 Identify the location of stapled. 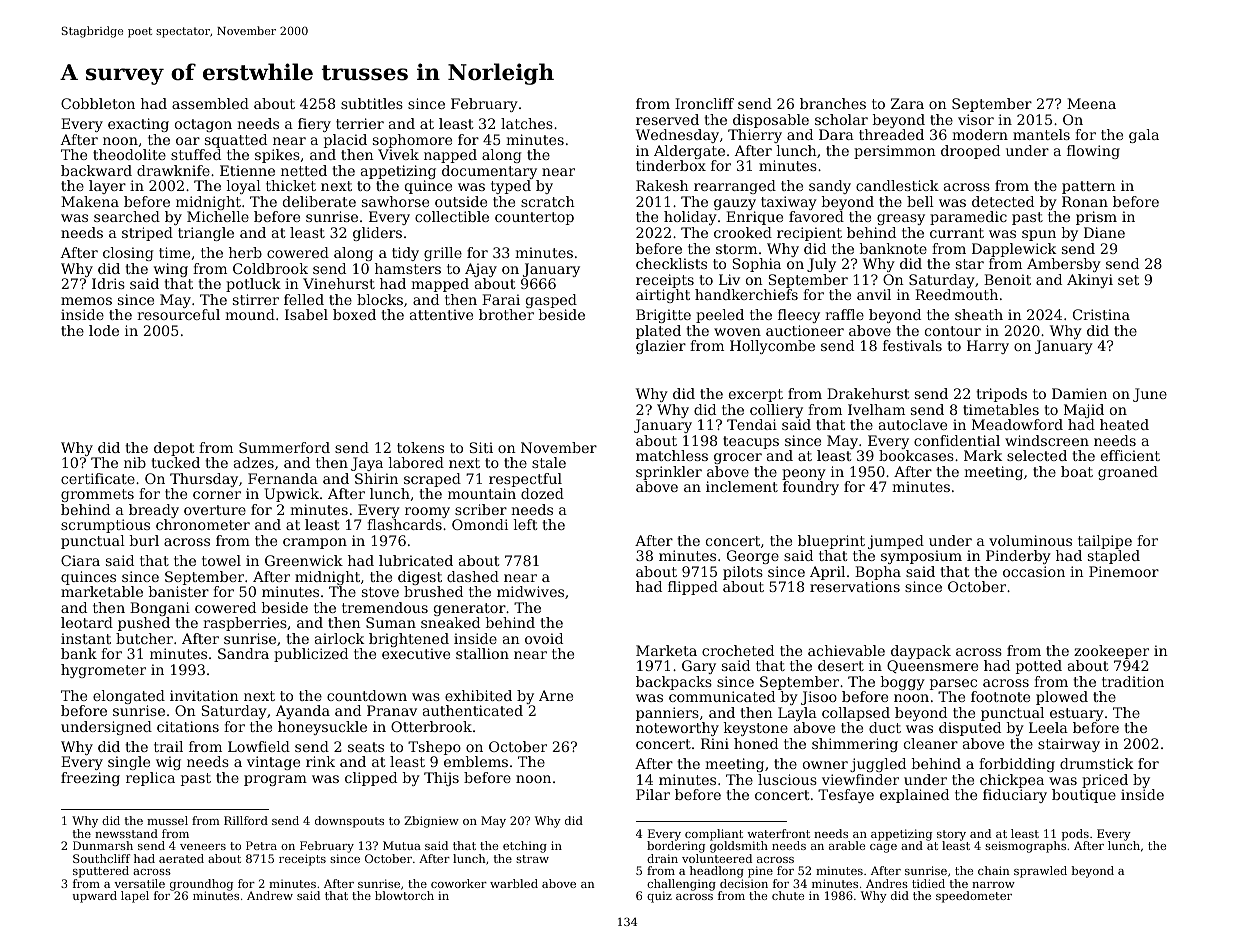
(1114, 557).
